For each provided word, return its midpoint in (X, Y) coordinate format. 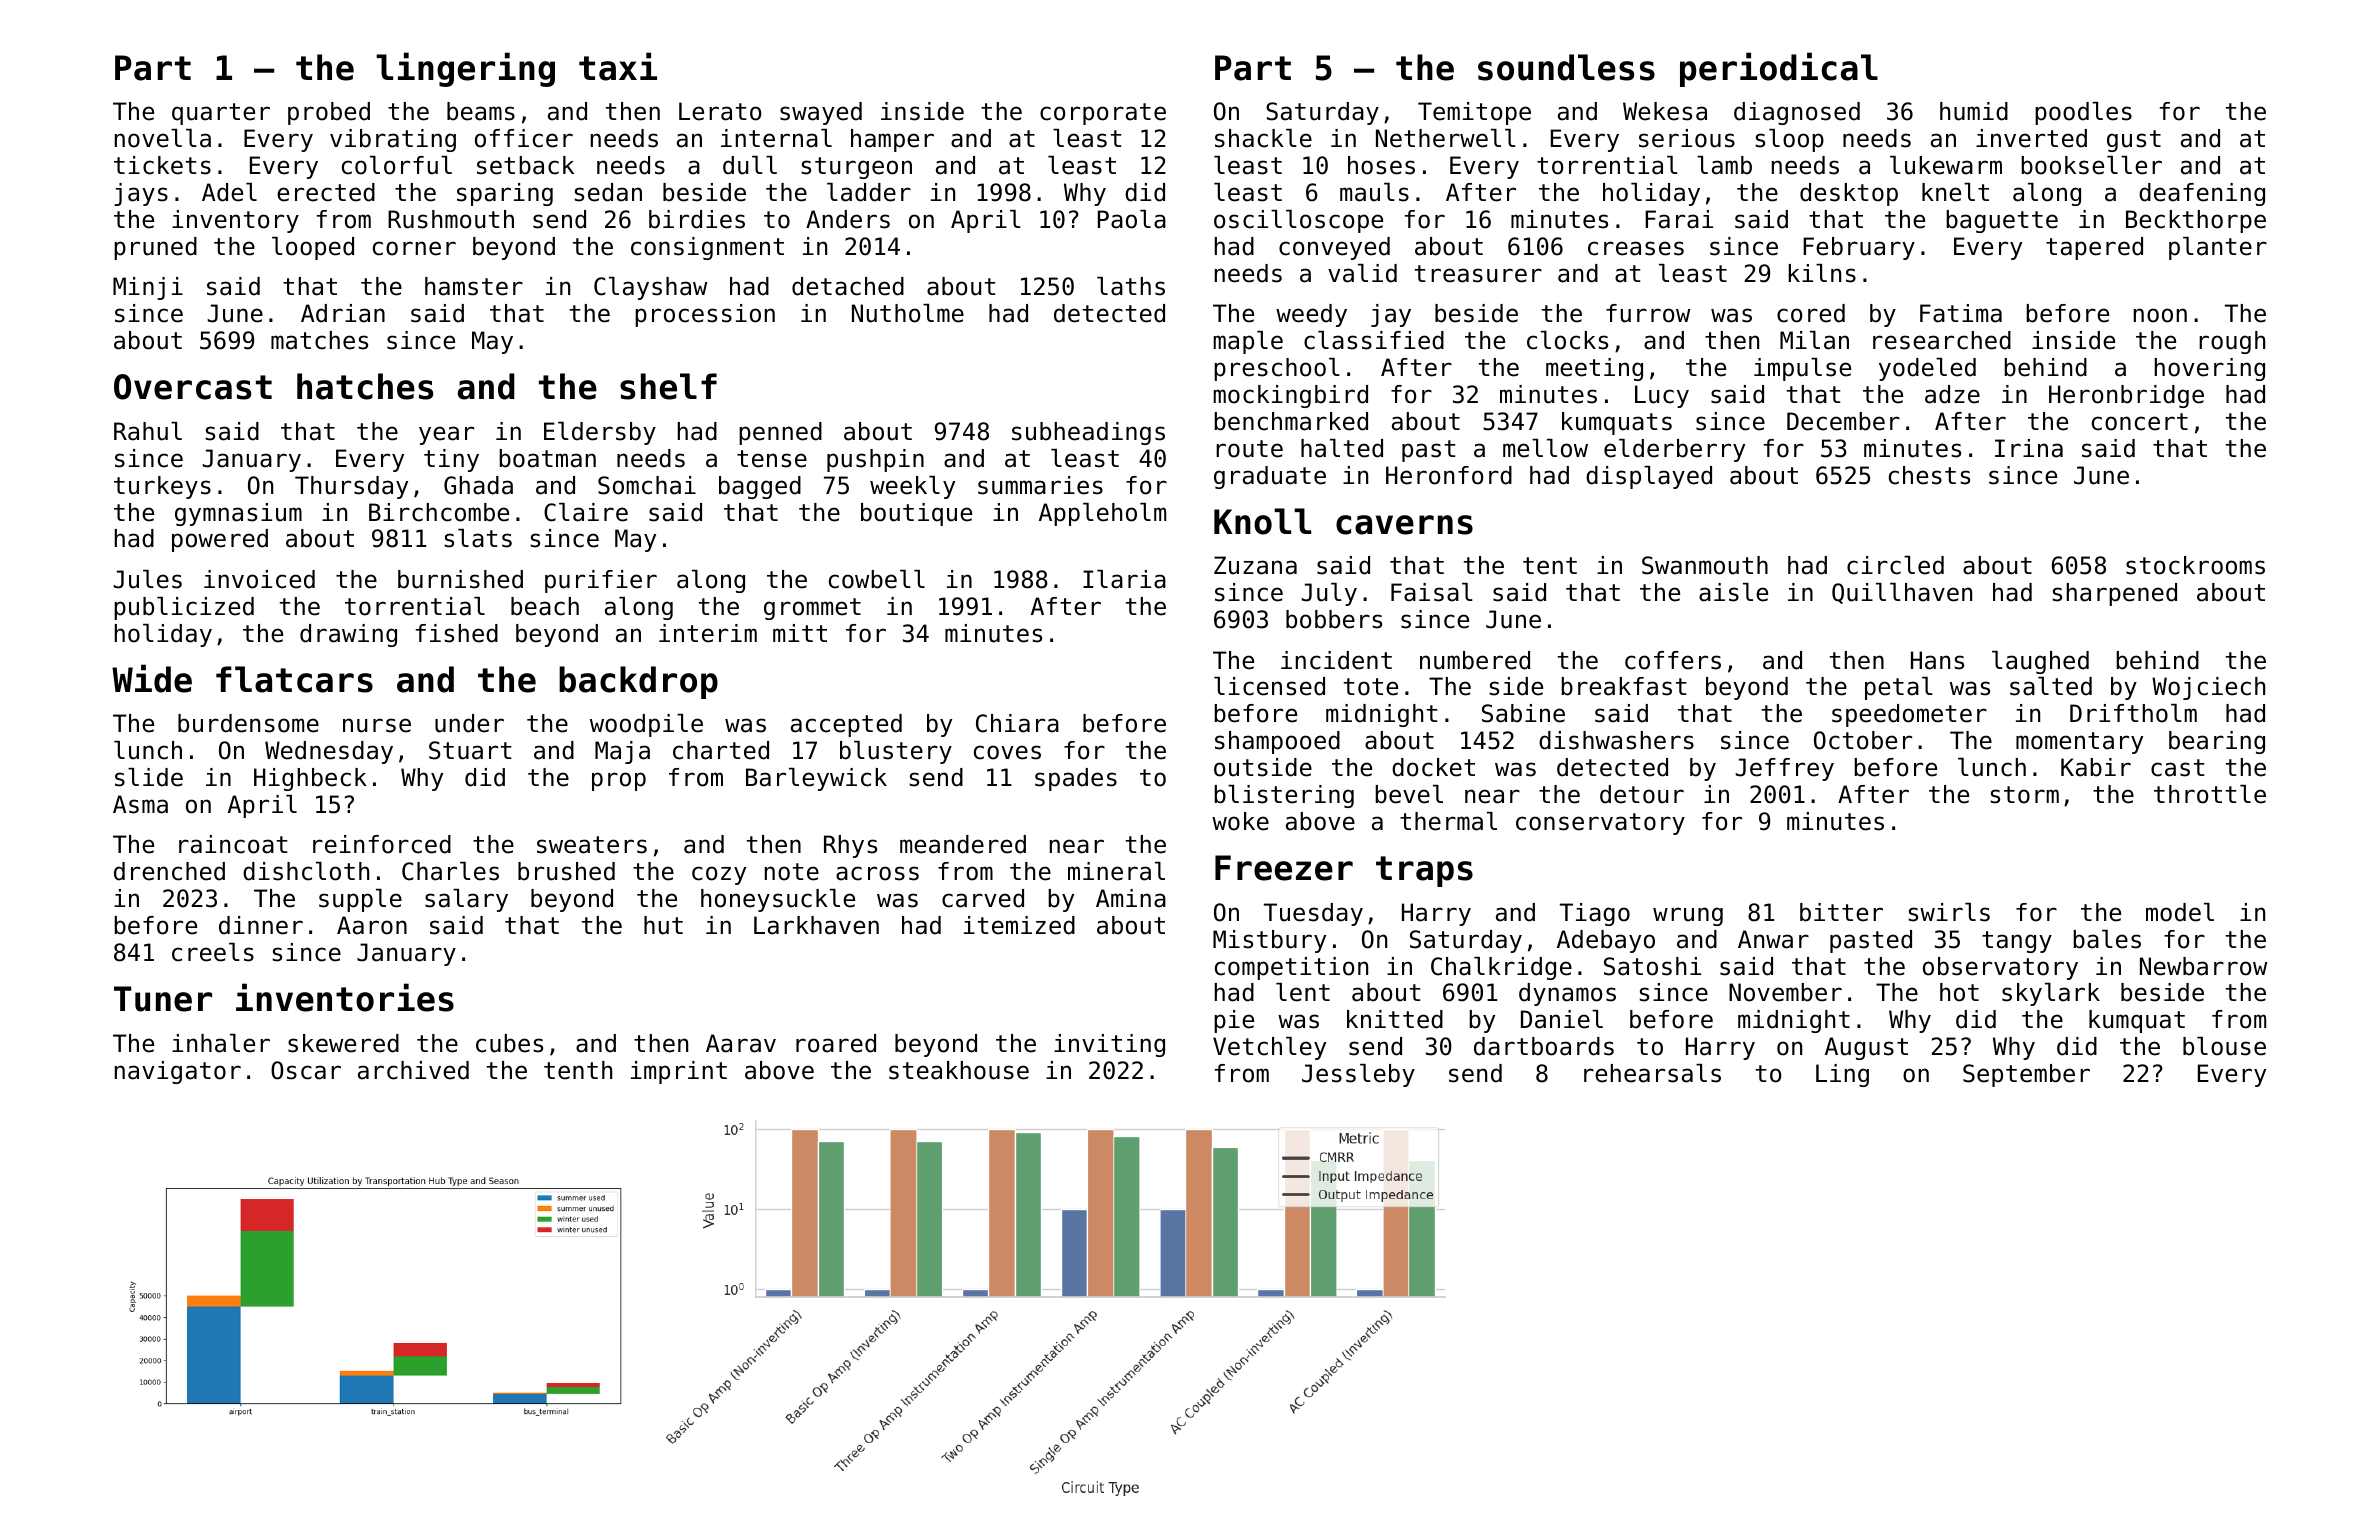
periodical (1779, 69)
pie (1234, 1021)
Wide (152, 678)
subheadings (1088, 433)
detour (1642, 794)
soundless (1566, 67)
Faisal (1432, 592)
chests (1929, 475)
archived (413, 1070)
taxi (618, 66)
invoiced (259, 579)
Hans (1937, 660)
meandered (963, 844)
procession (705, 315)
